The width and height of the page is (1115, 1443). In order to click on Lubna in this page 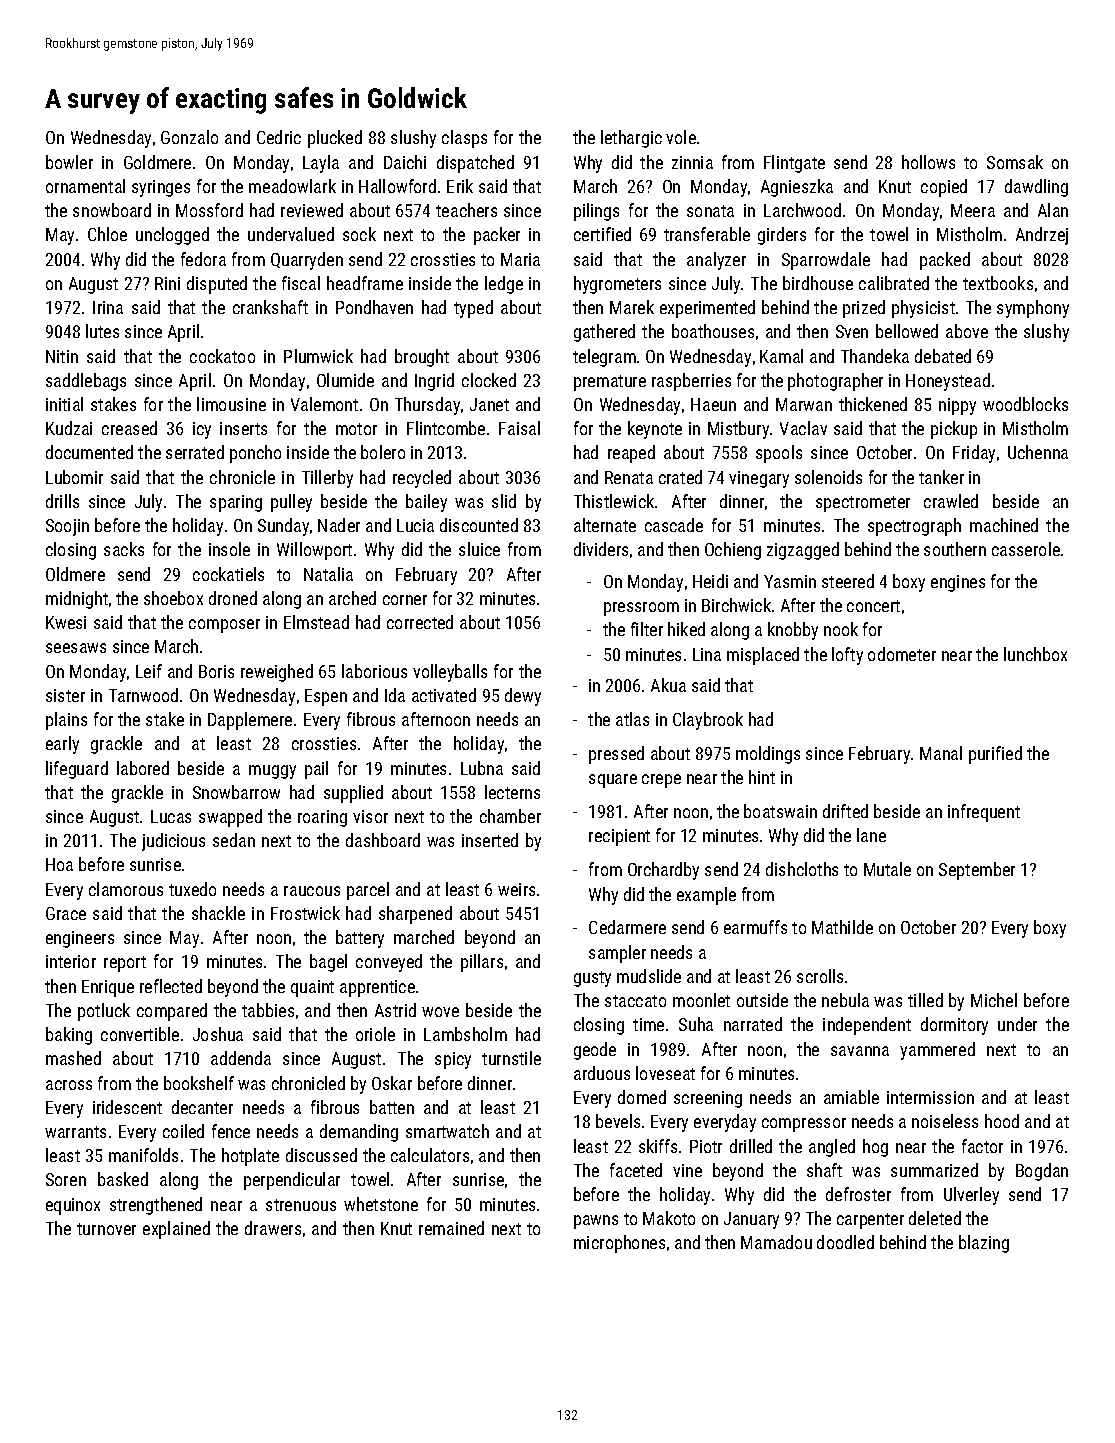, I will do `click(482, 768)`.
